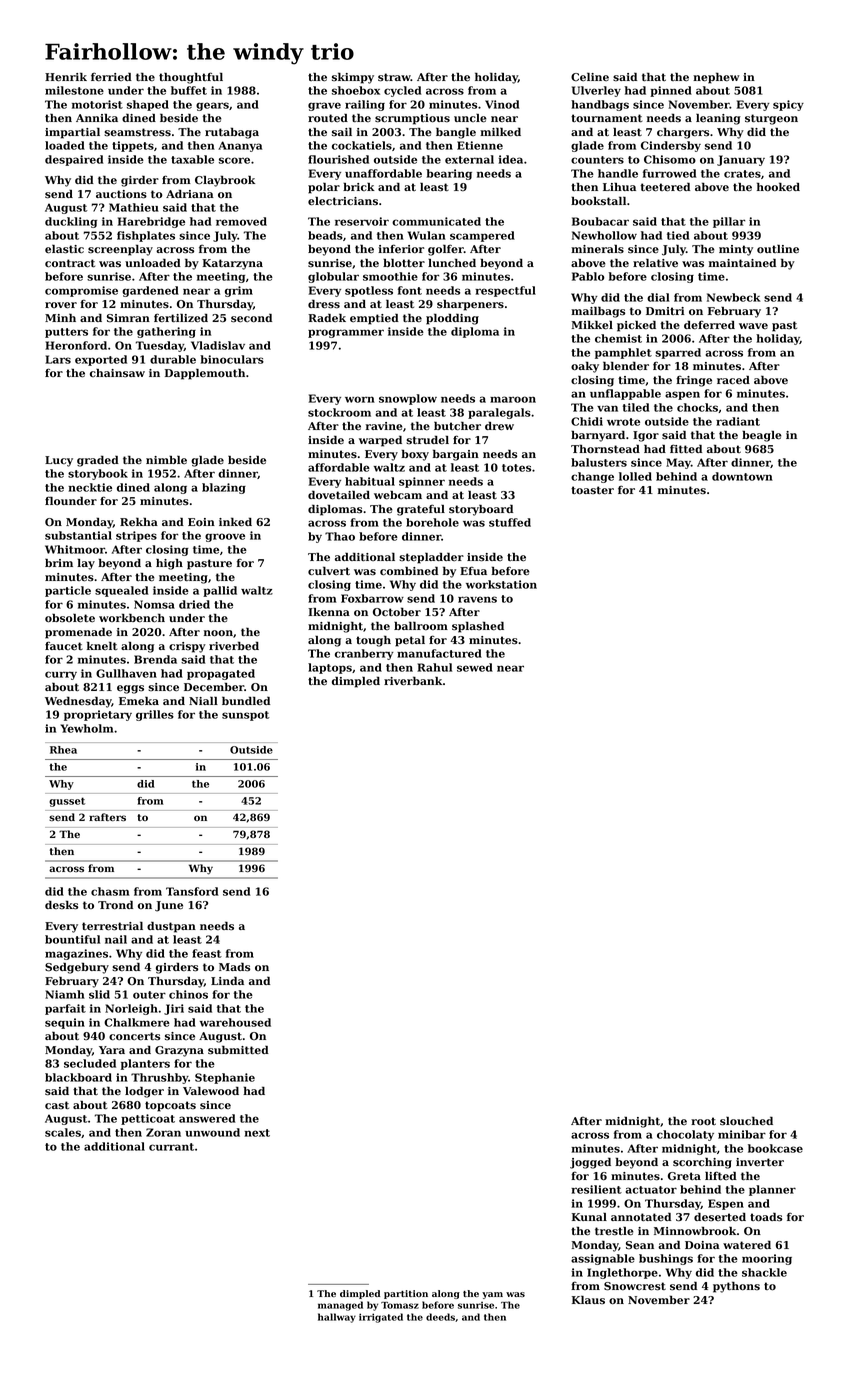 The height and width of the document is (1400, 849). I want to click on downtown, so click(742, 476).
